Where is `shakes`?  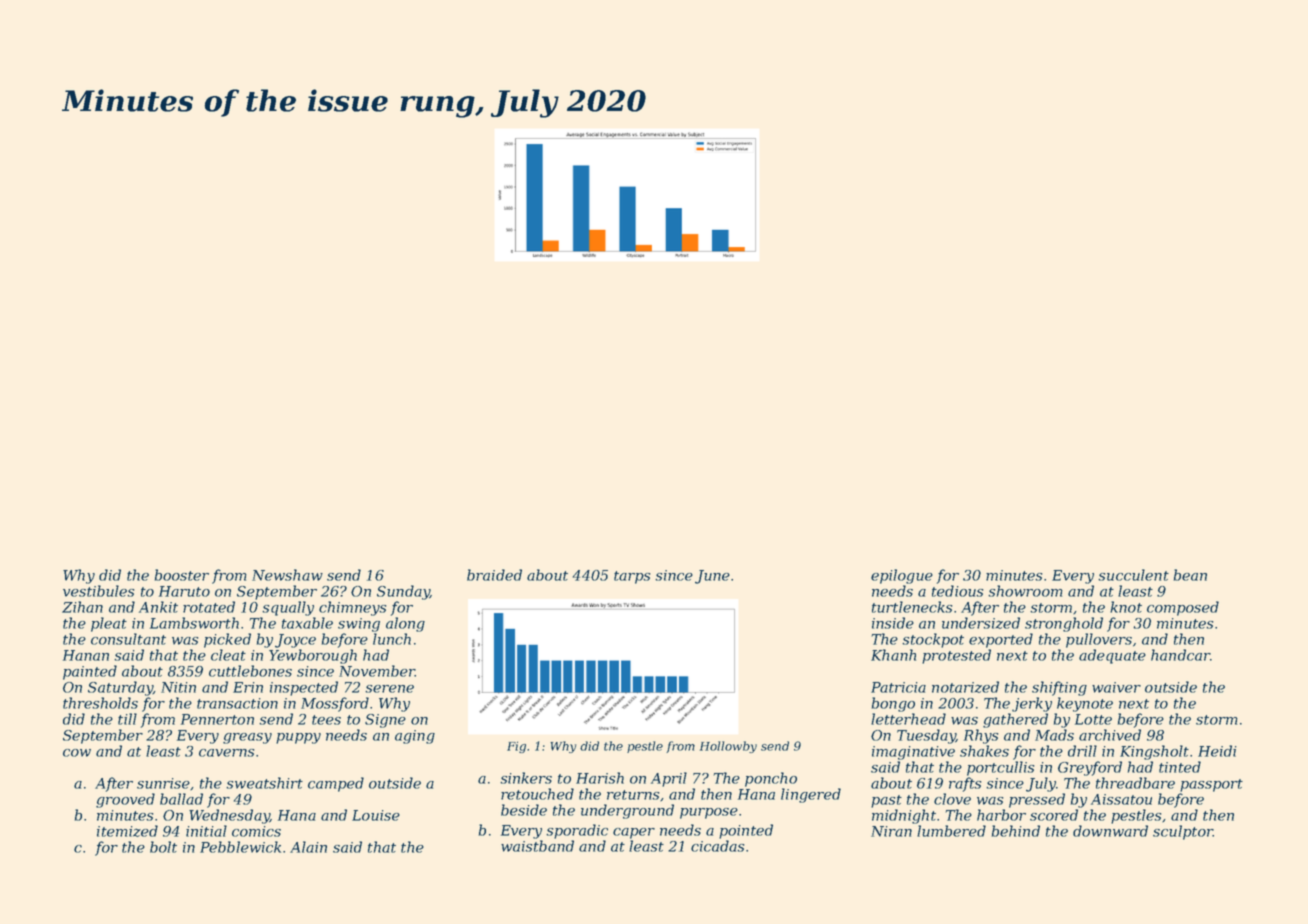
shakes is located at coordinates (984, 751).
